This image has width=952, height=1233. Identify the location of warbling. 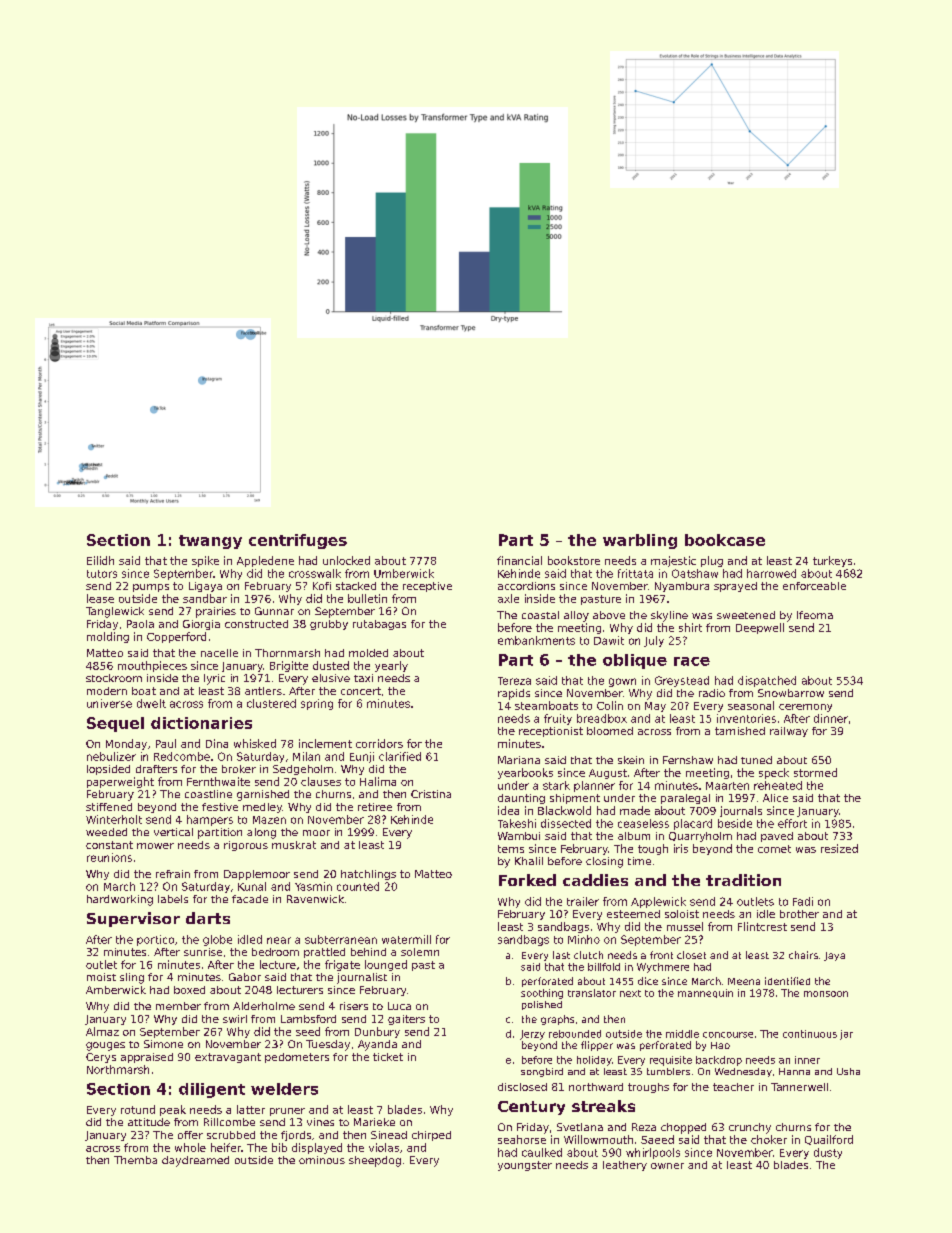
(640, 541).
